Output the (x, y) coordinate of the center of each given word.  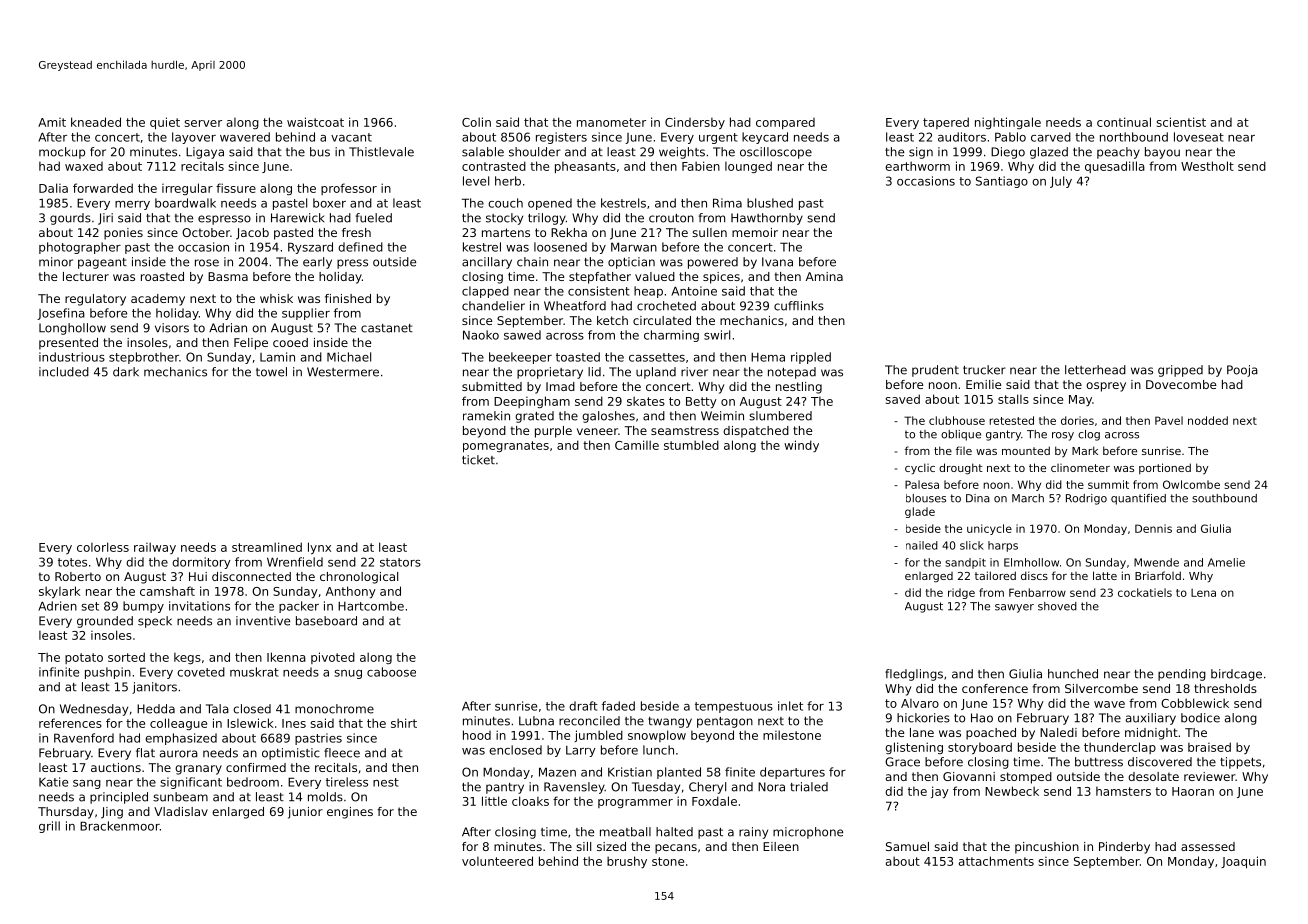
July (1061, 182)
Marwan (634, 247)
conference (995, 688)
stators (400, 562)
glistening (914, 748)
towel (271, 372)
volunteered (497, 861)
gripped (1180, 371)
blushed (770, 203)
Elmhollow (1031, 562)
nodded (1208, 420)
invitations (199, 606)
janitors (154, 688)
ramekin (486, 416)
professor (349, 189)
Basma (228, 276)
